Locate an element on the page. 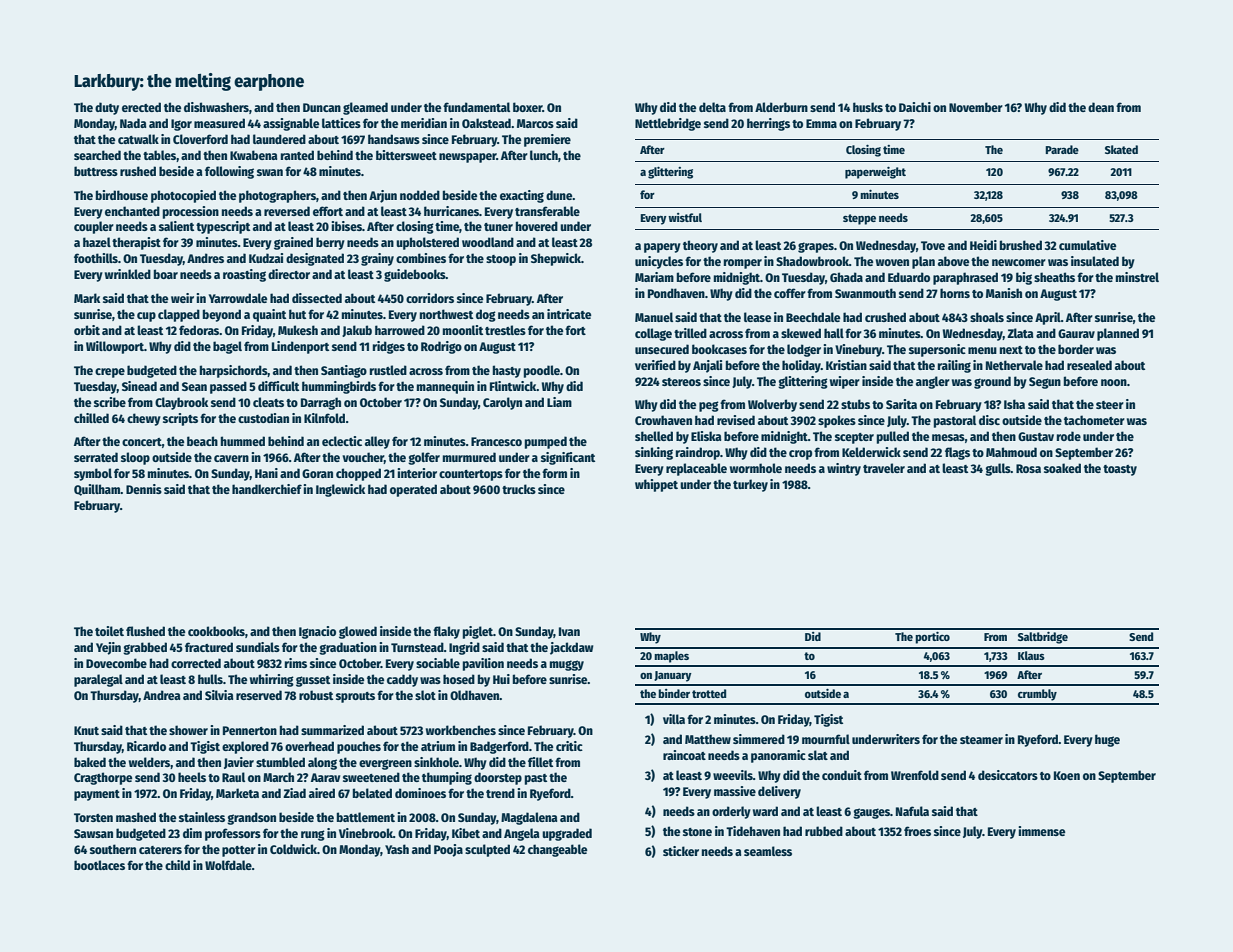 The image size is (1233, 952). cookbooks is located at coordinates (216, 631).
